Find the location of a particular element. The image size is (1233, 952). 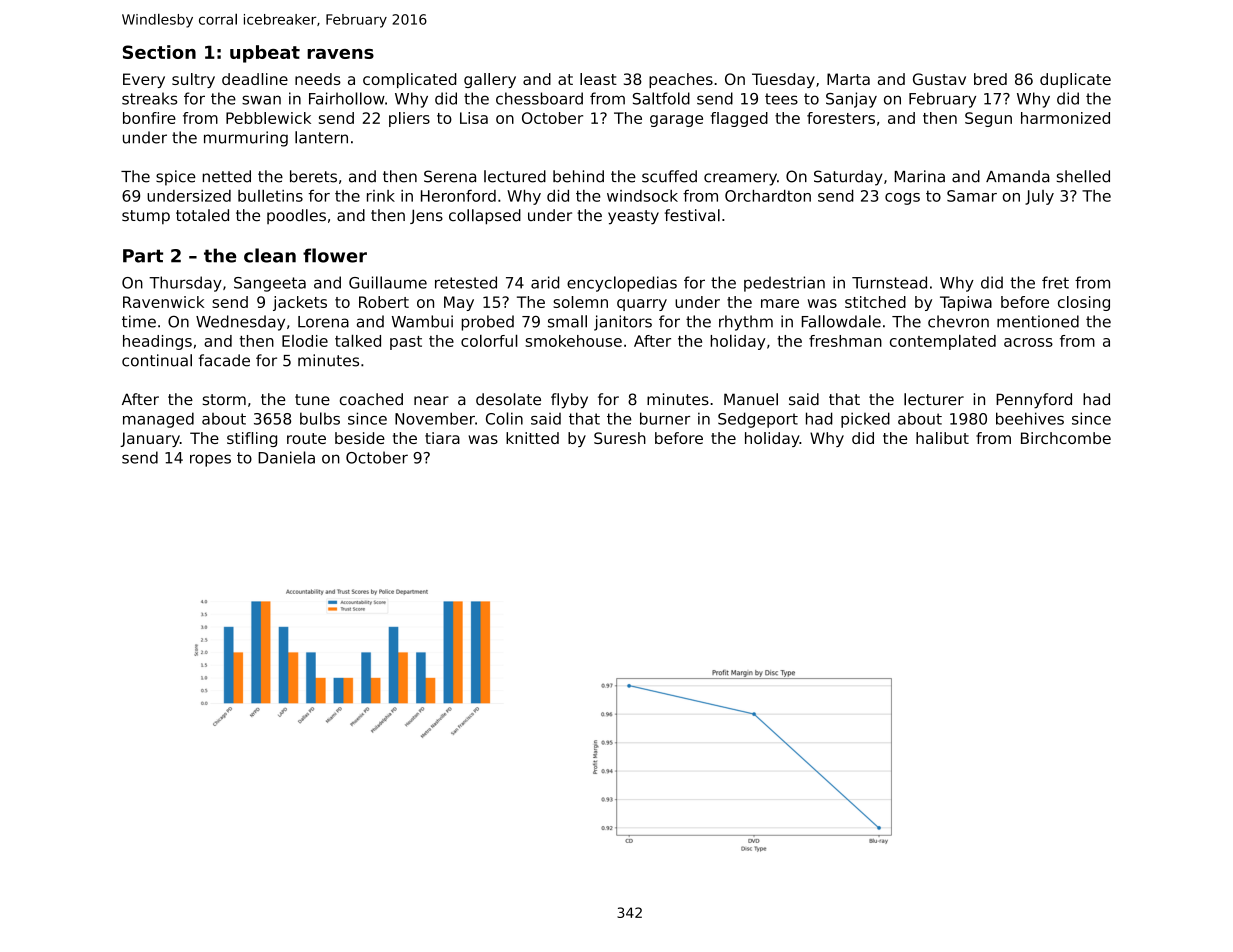

Gustav is located at coordinates (939, 79).
